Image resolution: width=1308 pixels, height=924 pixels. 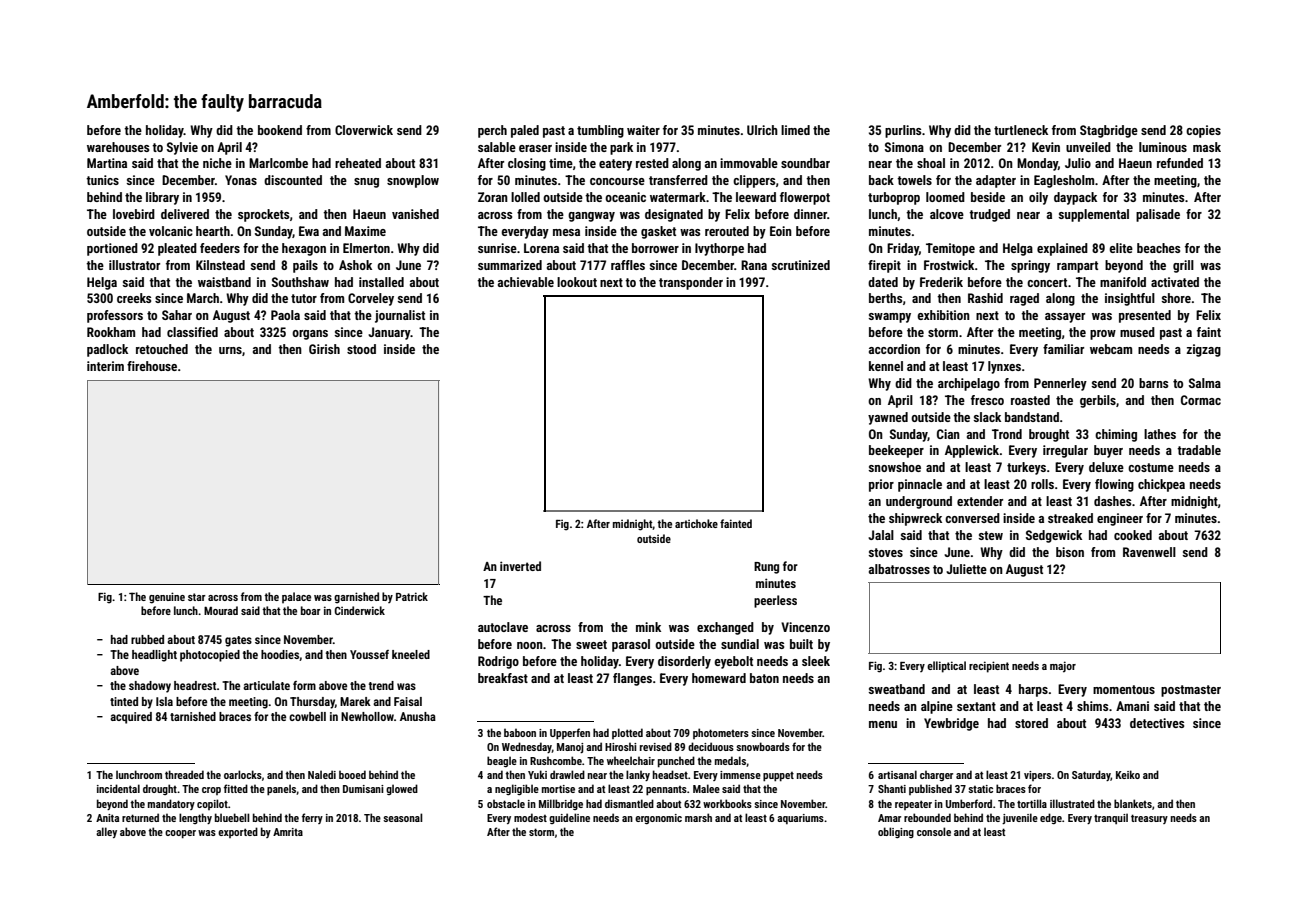 I want to click on organs, so click(x=310, y=335).
